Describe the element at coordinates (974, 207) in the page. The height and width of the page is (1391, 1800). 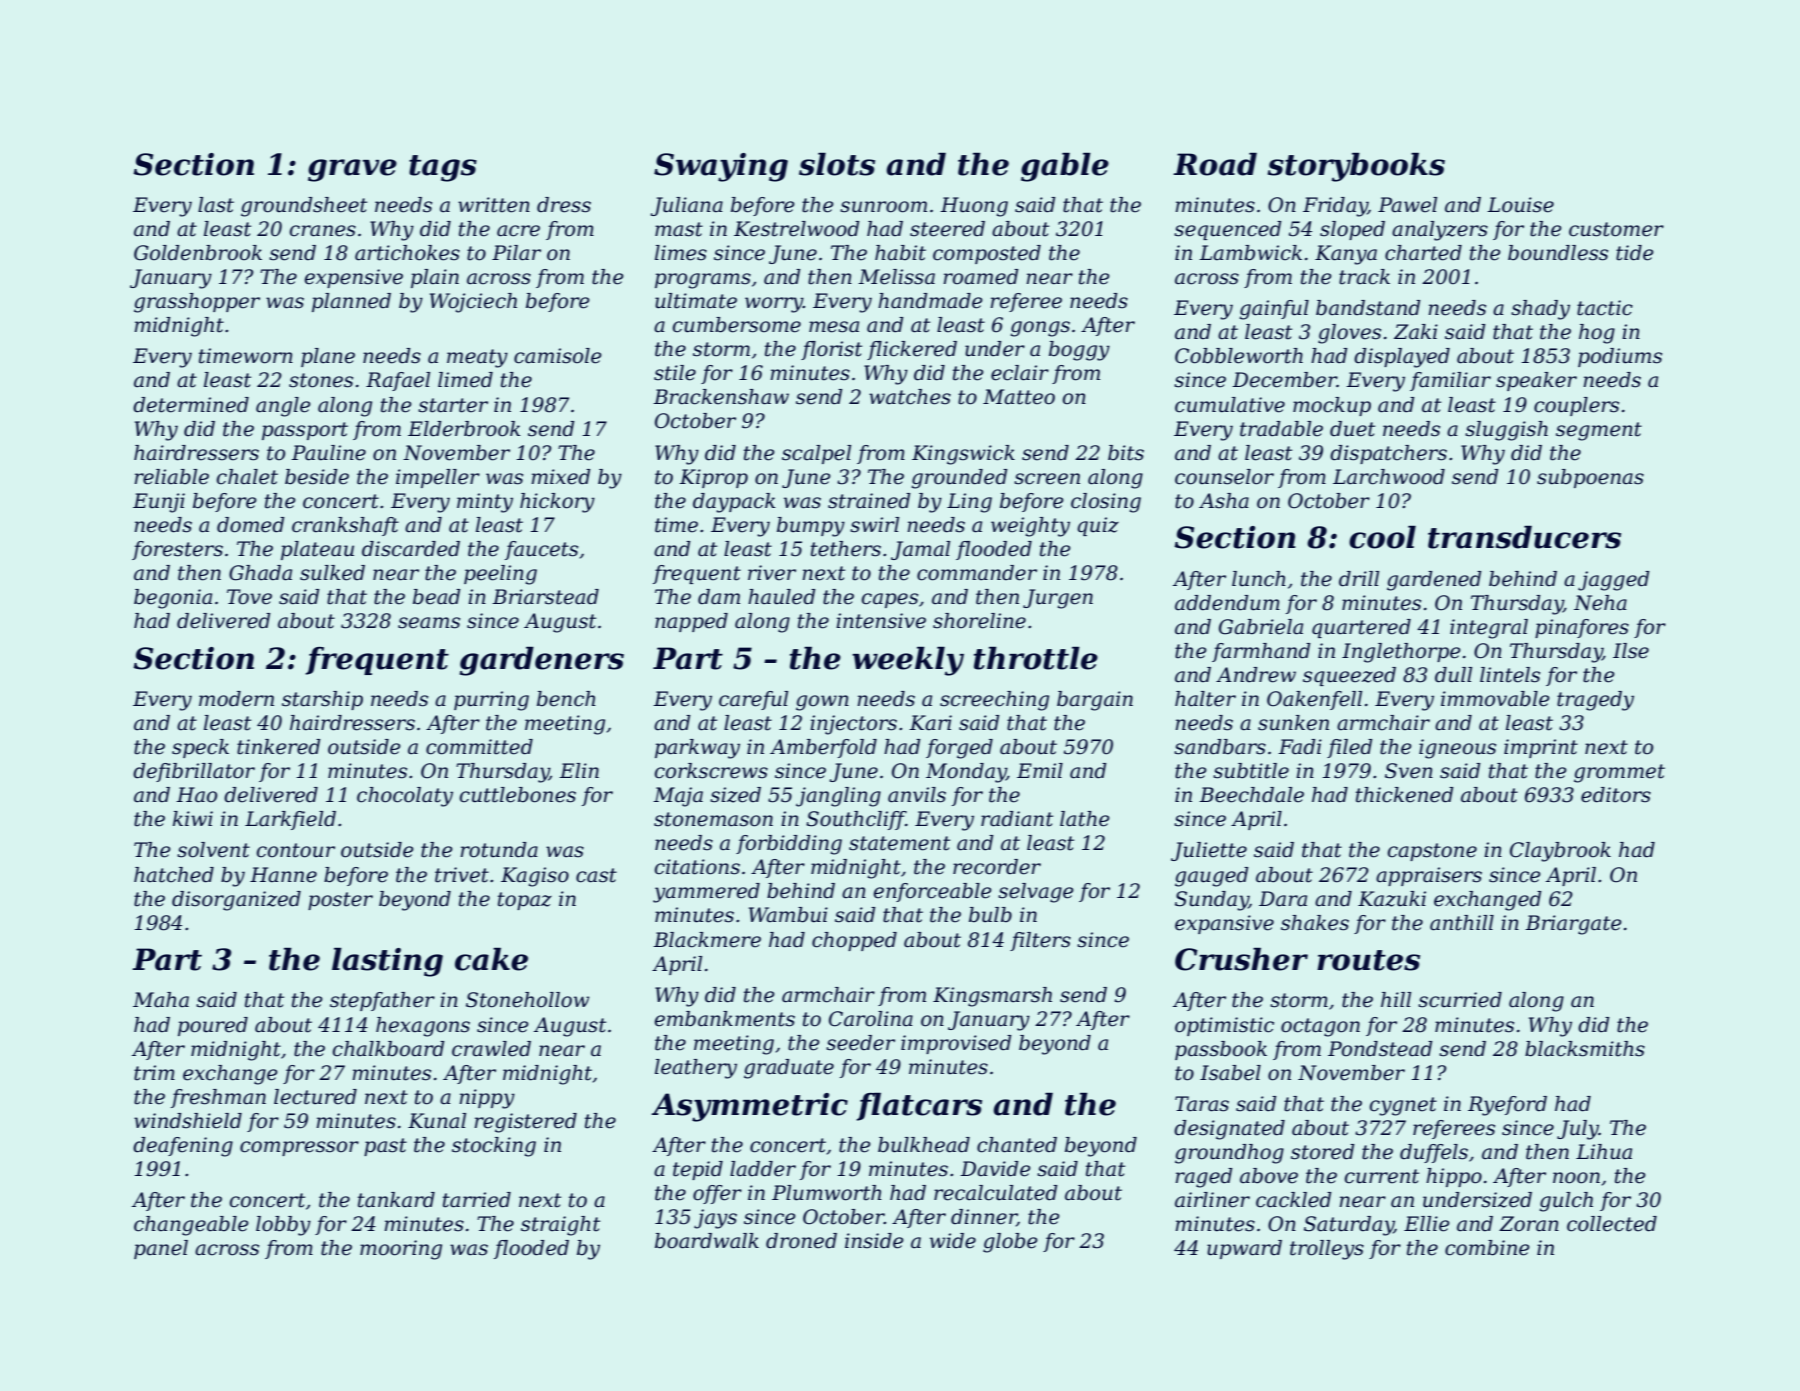
I see `Huong` at that location.
